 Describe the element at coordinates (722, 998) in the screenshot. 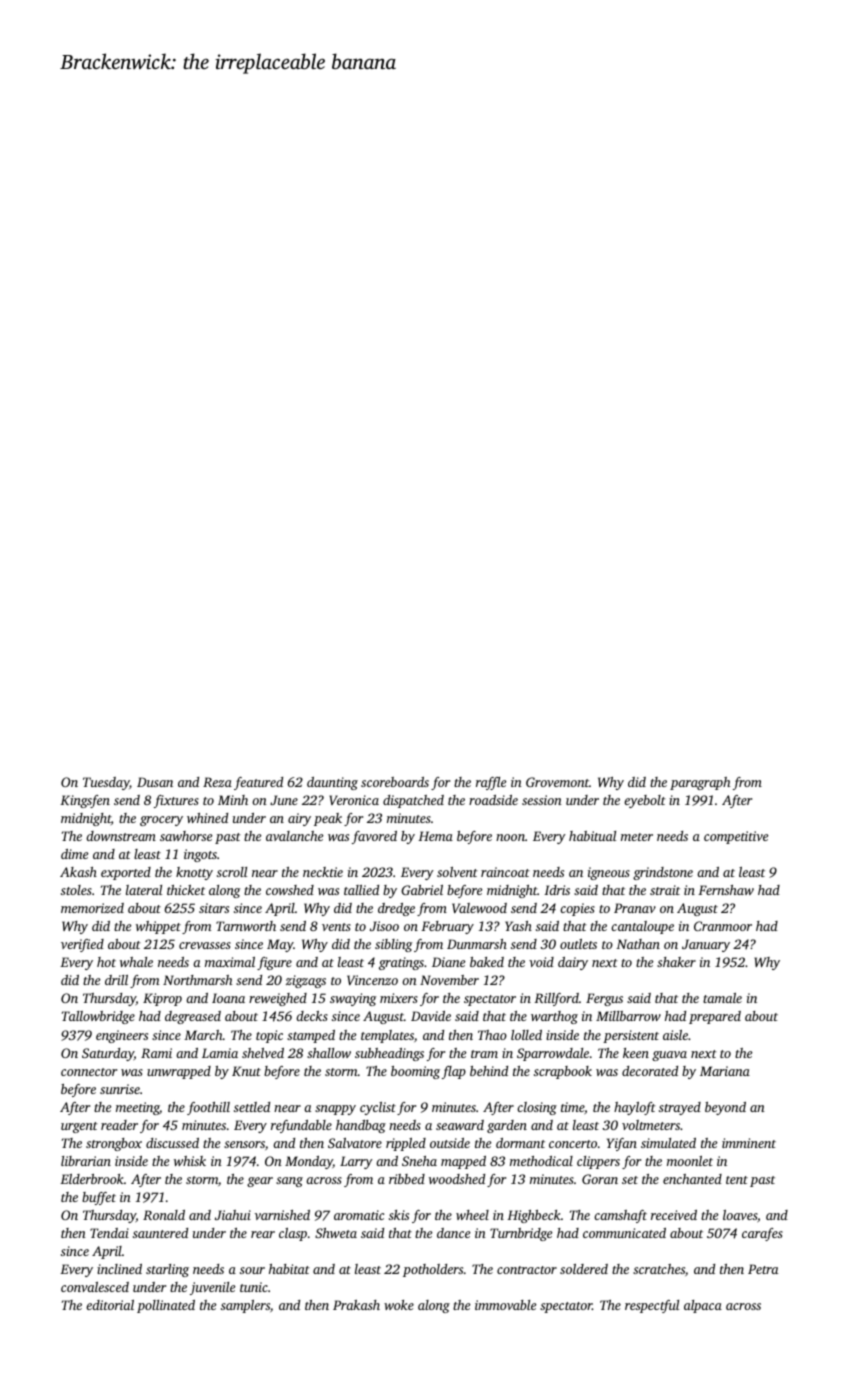

I see `tamale` at that location.
